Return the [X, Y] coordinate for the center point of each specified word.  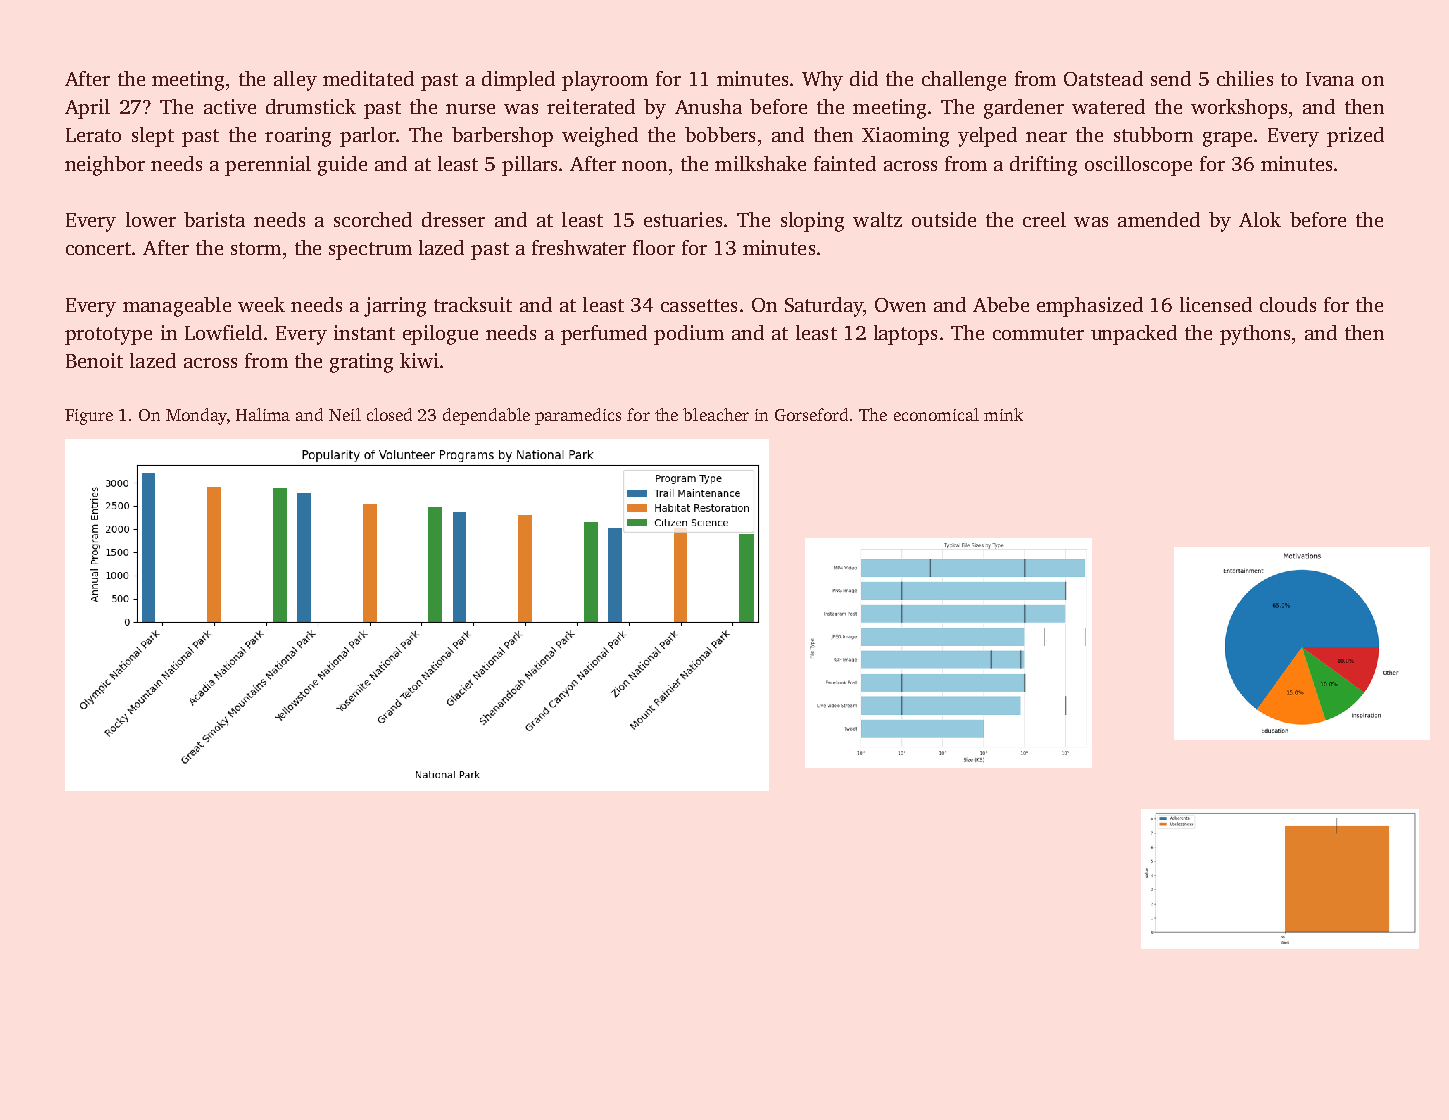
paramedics [578, 416]
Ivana [1330, 79]
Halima [263, 414]
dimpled [518, 81]
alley [295, 81]
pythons [1255, 335]
